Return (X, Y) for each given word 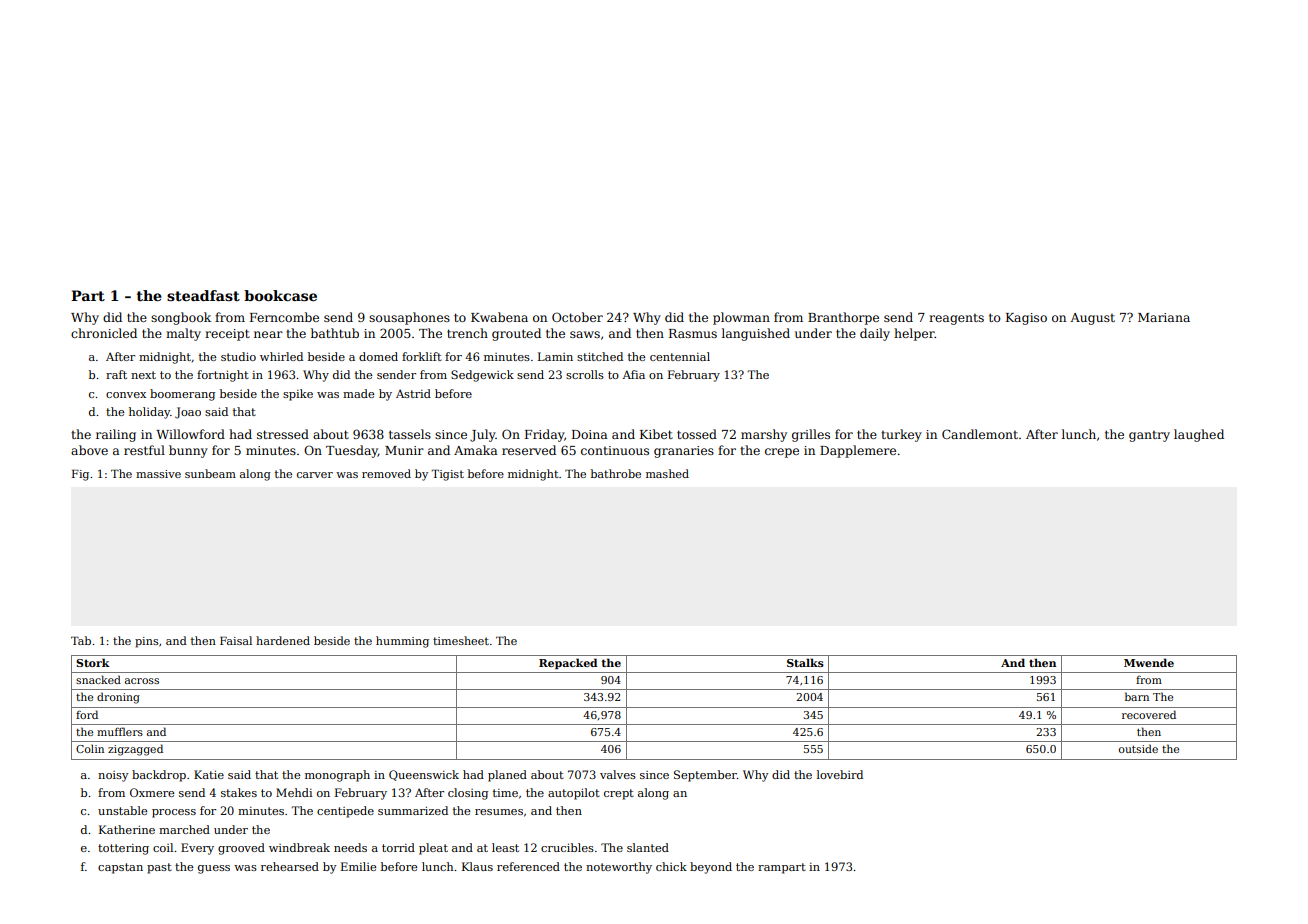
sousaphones (409, 318)
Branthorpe (843, 318)
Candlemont (980, 434)
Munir (404, 450)
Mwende (1149, 662)
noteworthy (619, 868)
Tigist (447, 475)
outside (1138, 748)
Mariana (1164, 317)
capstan (120, 868)
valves (618, 774)
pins (146, 642)
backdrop (159, 776)
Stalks (805, 662)
